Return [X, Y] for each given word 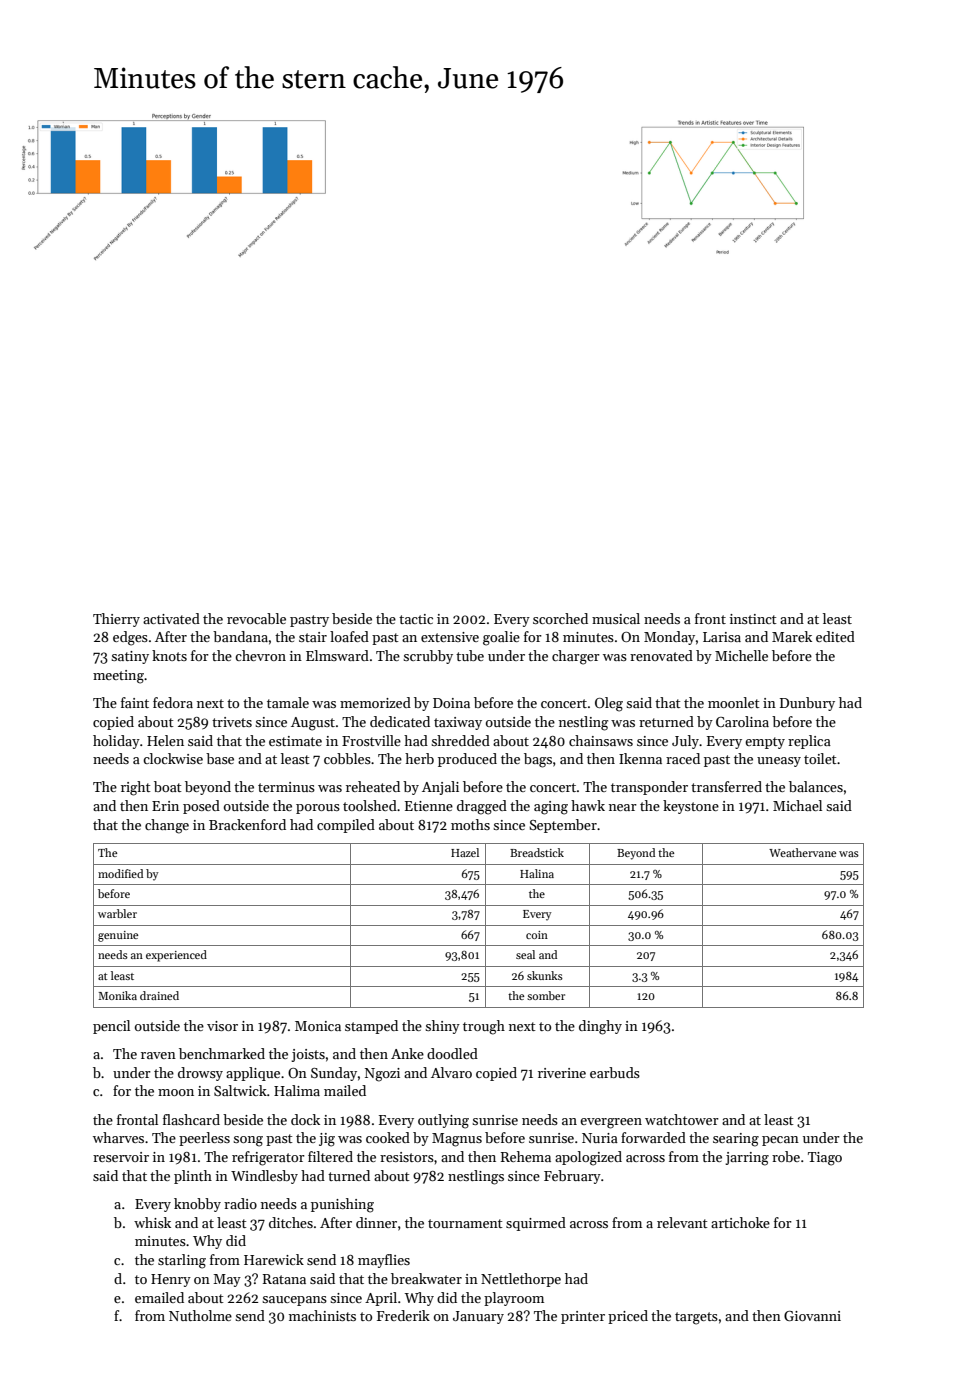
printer [583, 1317]
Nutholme [200, 1315]
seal [525, 954]
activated [171, 618]
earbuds [615, 1072]
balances [816, 786]
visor [222, 1026]
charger [576, 657]
